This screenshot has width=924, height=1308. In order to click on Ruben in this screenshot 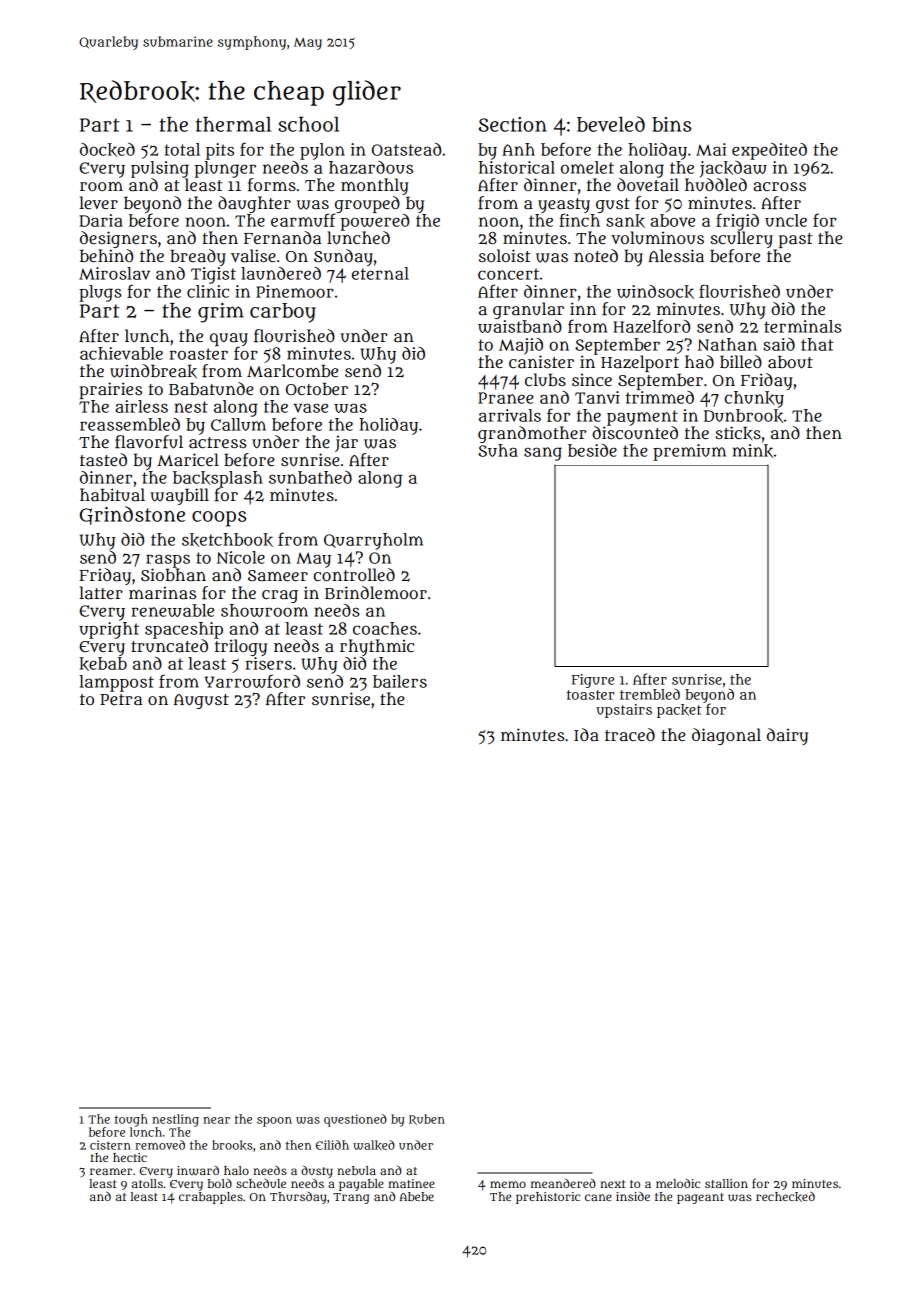, I will do `click(427, 1119)`.
